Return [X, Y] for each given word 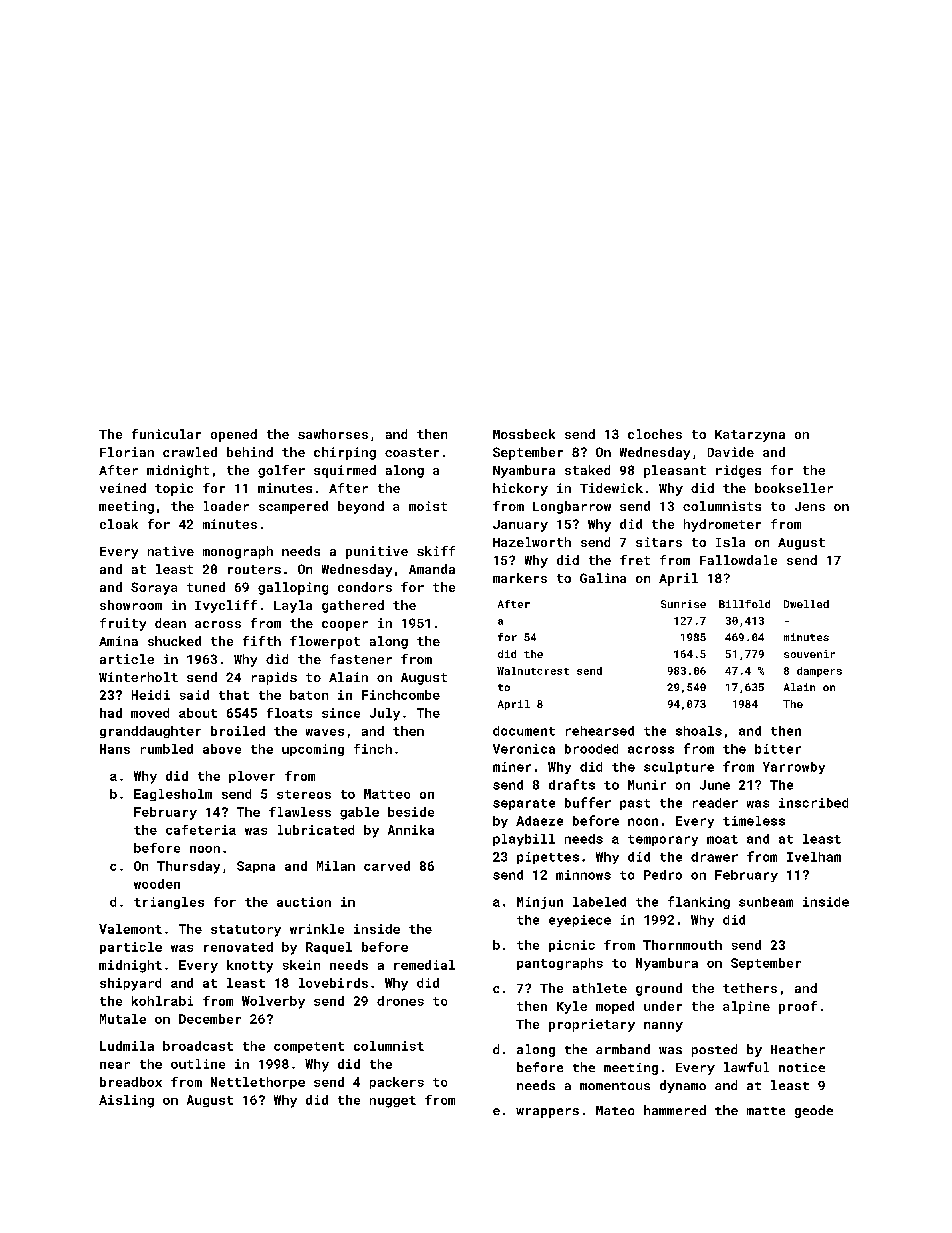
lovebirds [333, 983]
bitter [778, 749]
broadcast [198, 1046]
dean [170, 623]
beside [411, 812]
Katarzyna [750, 436]
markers [520, 578]
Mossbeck [524, 434]
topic [174, 489]
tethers [750, 988]
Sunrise [683, 604]
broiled [238, 731]
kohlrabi [162, 1001]
